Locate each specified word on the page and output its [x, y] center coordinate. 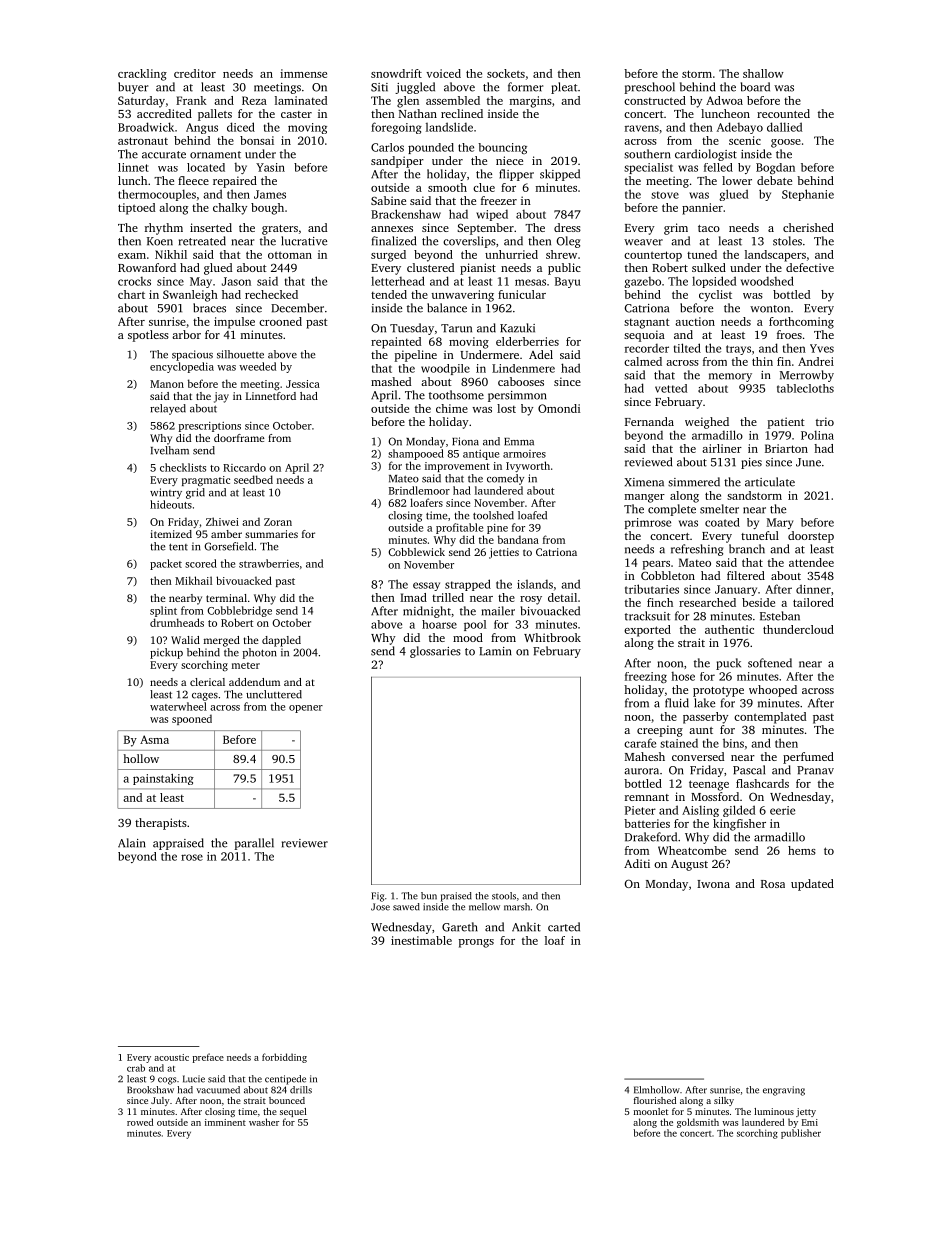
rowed [140, 1122]
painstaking [163, 779]
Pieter [640, 810]
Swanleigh [190, 296]
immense [303, 73]
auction [695, 321]
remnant [647, 797]
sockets [506, 73]
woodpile [445, 369]
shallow [763, 73]
